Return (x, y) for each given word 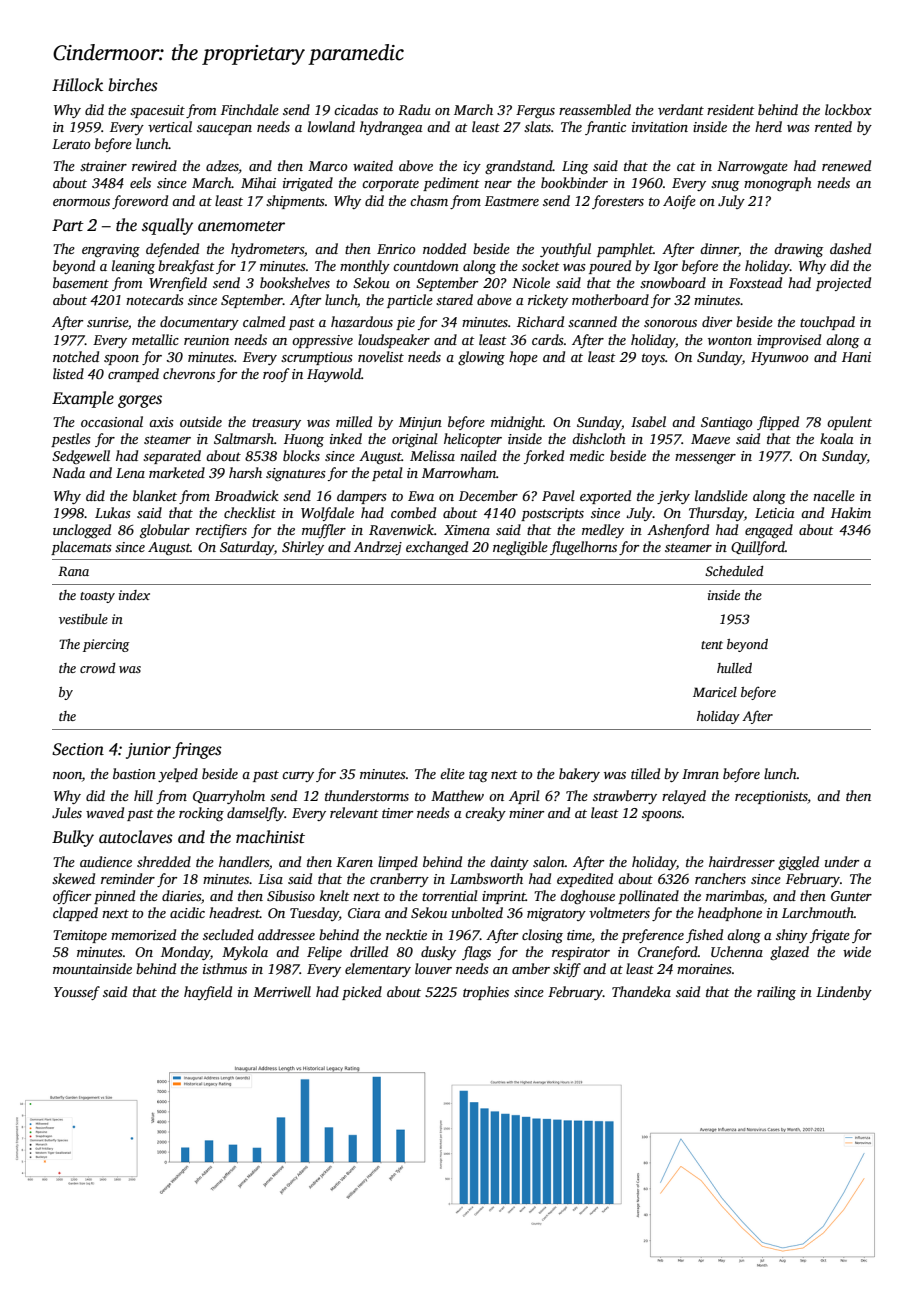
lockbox (848, 109)
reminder (128, 878)
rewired (154, 165)
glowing (481, 358)
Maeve (710, 439)
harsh (245, 472)
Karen (354, 862)
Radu (414, 109)
